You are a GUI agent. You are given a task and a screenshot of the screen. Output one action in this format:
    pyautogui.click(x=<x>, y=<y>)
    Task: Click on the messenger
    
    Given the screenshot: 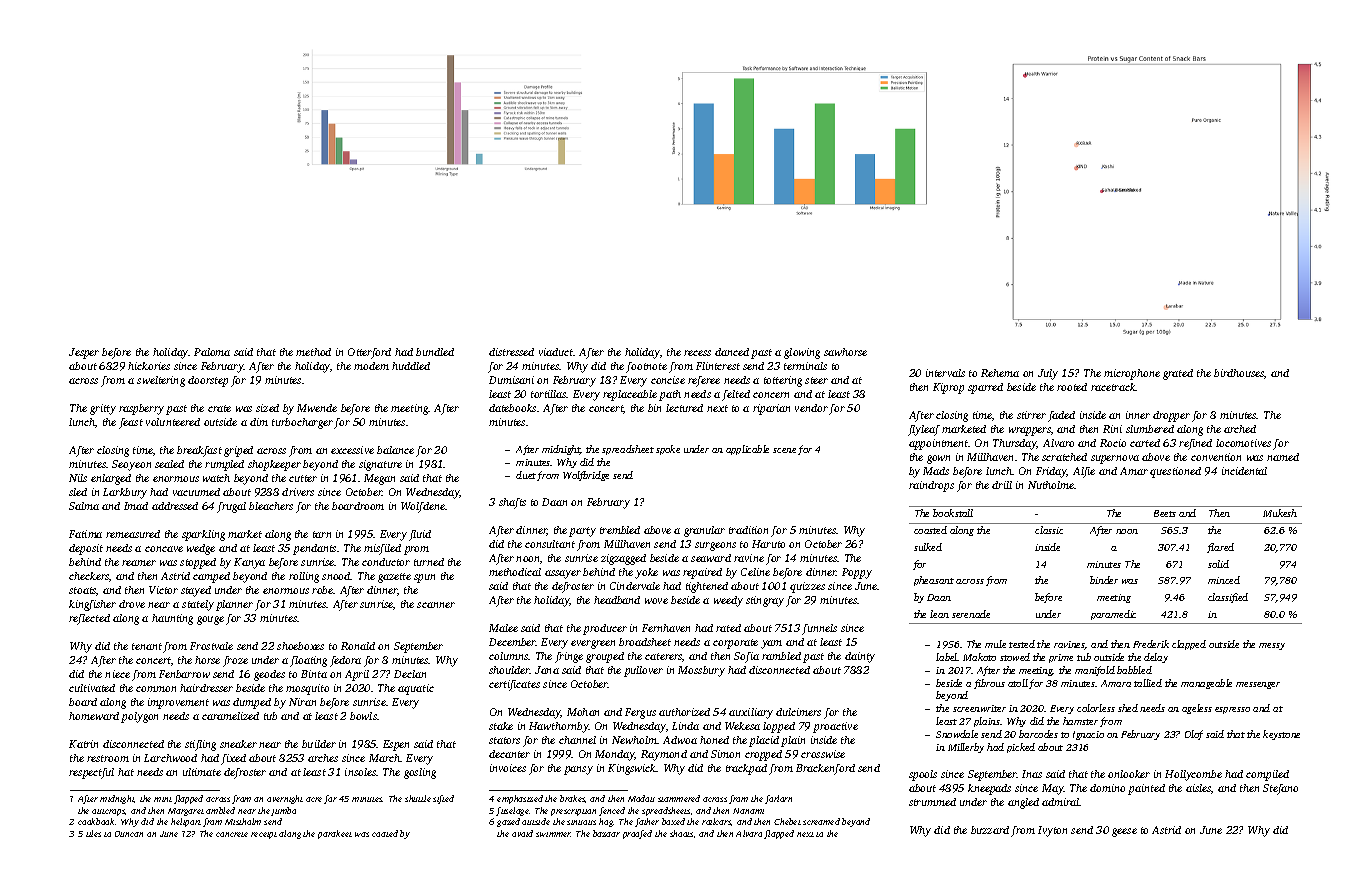 What is the action you would take?
    pyautogui.click(x=1258, y=685)
